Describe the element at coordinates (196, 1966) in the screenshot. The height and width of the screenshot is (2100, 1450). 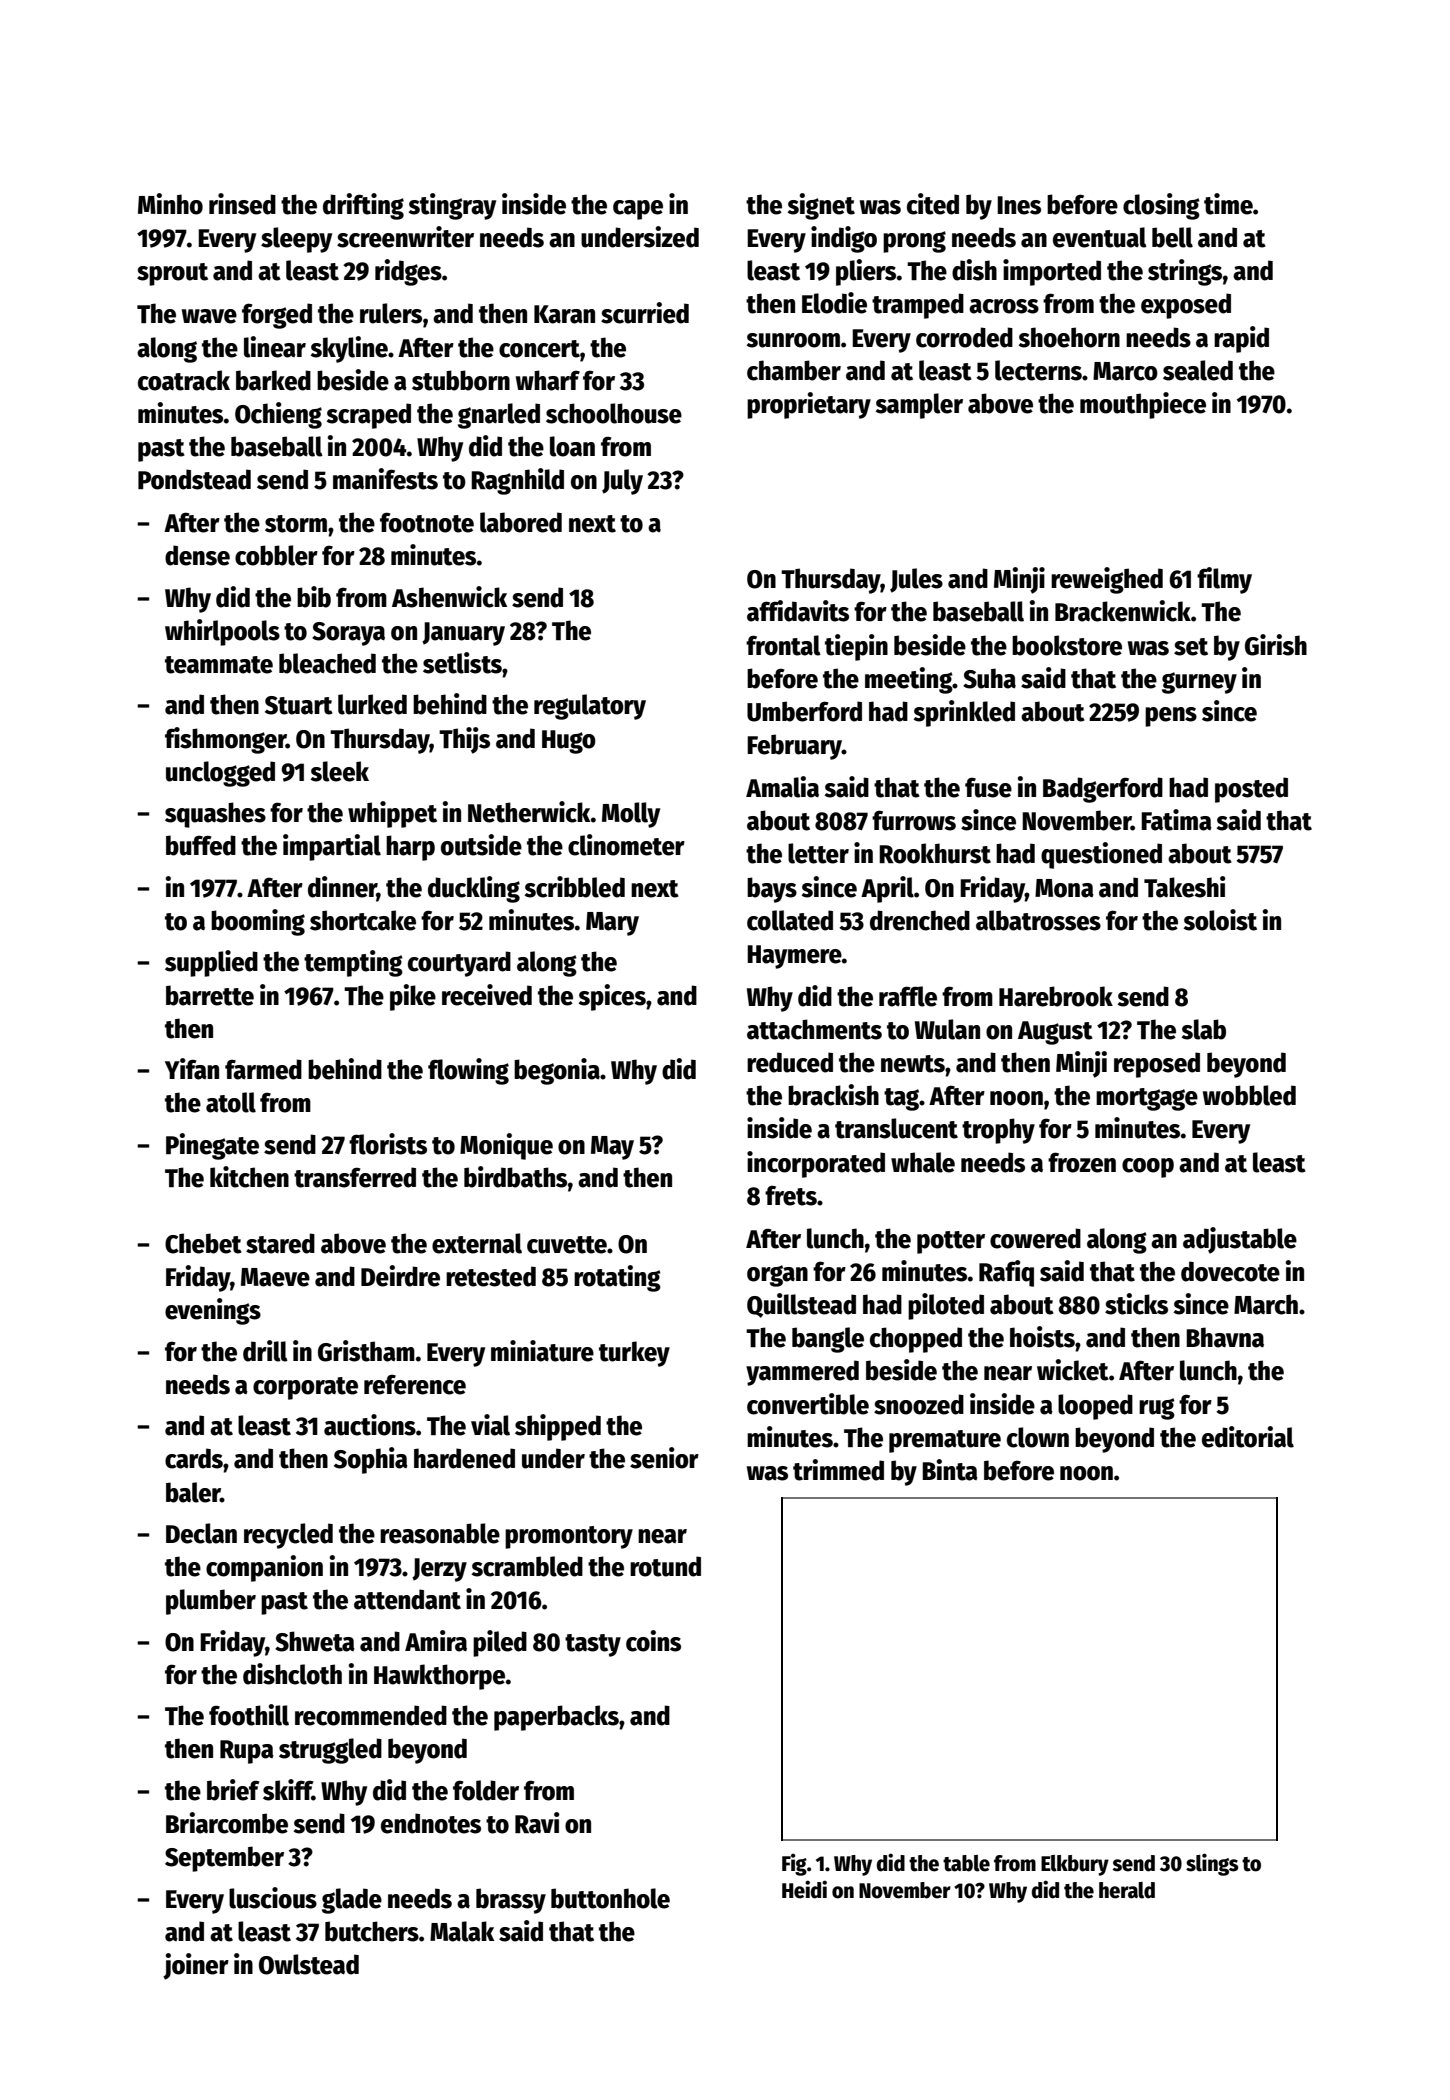
I see `joiner` at that location.
